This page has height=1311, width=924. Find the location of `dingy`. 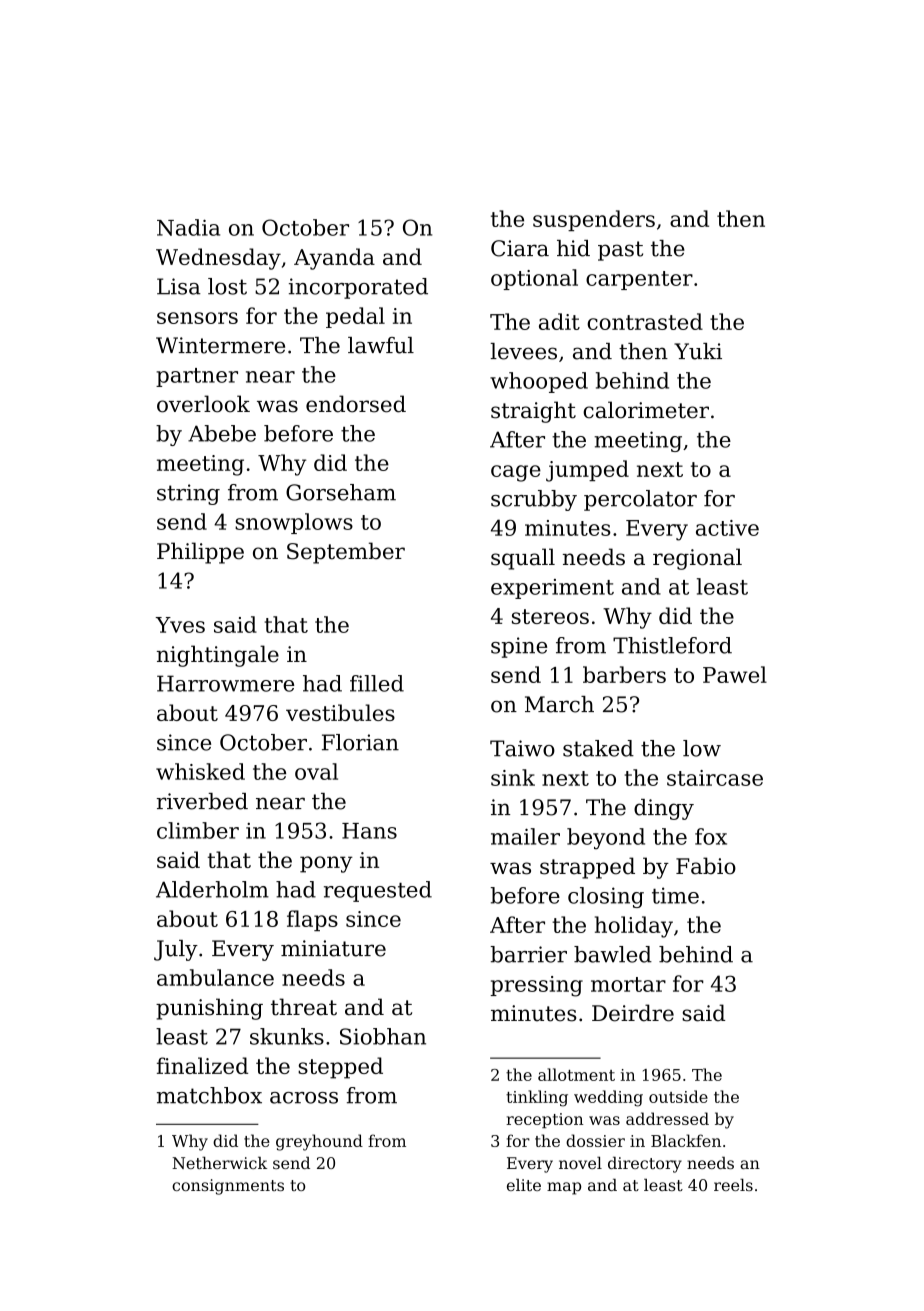

dingy is located at coordinates (664, 809).
